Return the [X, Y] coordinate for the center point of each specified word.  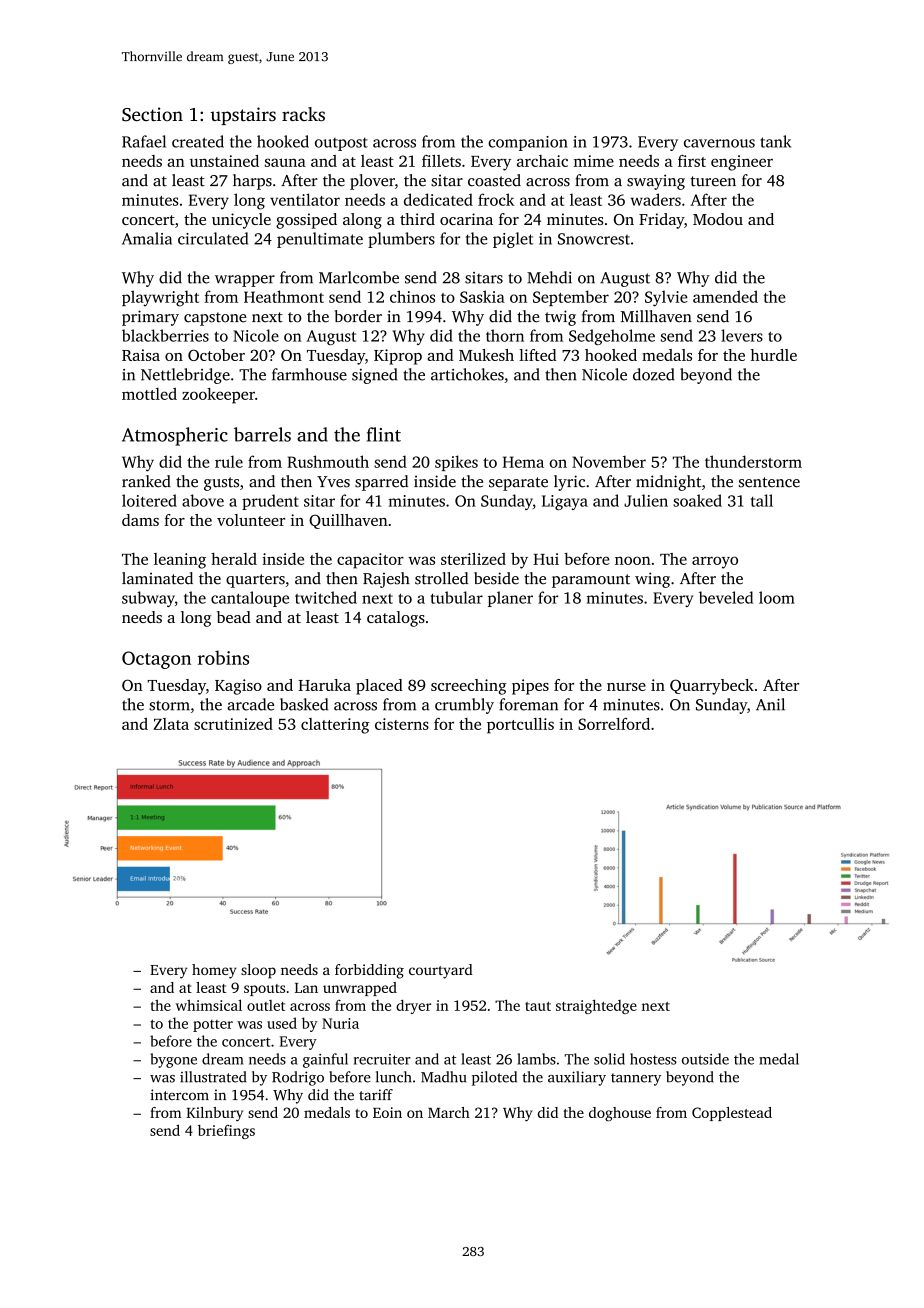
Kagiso [238, 687]
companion [528, 143]
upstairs [243, 116]
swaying [656, 182]
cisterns [402, 724]
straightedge [596, 1006]
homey [214, 971]
